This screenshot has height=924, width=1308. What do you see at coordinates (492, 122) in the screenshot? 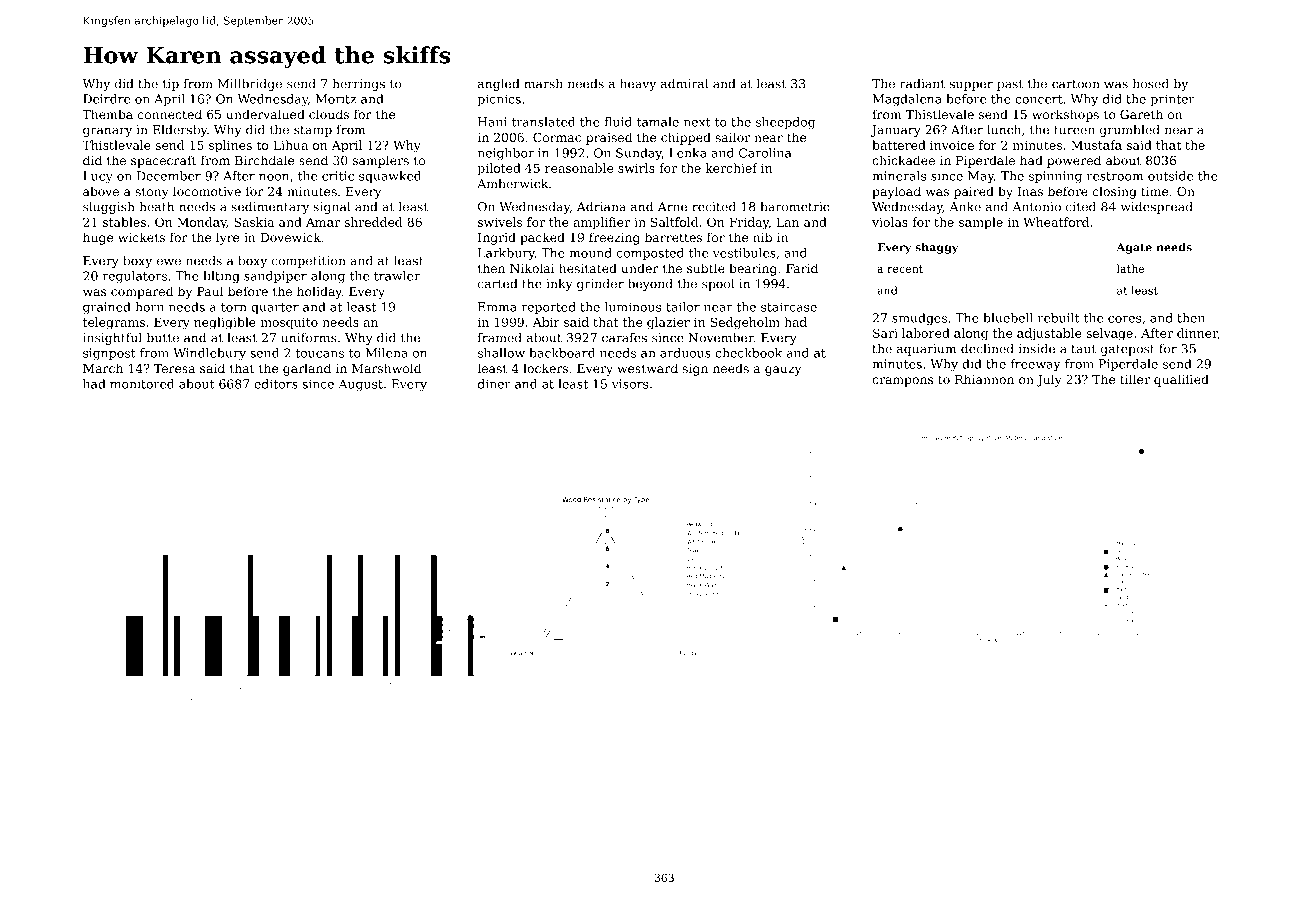
I see `Hani` at bounding box center [492, 122].
